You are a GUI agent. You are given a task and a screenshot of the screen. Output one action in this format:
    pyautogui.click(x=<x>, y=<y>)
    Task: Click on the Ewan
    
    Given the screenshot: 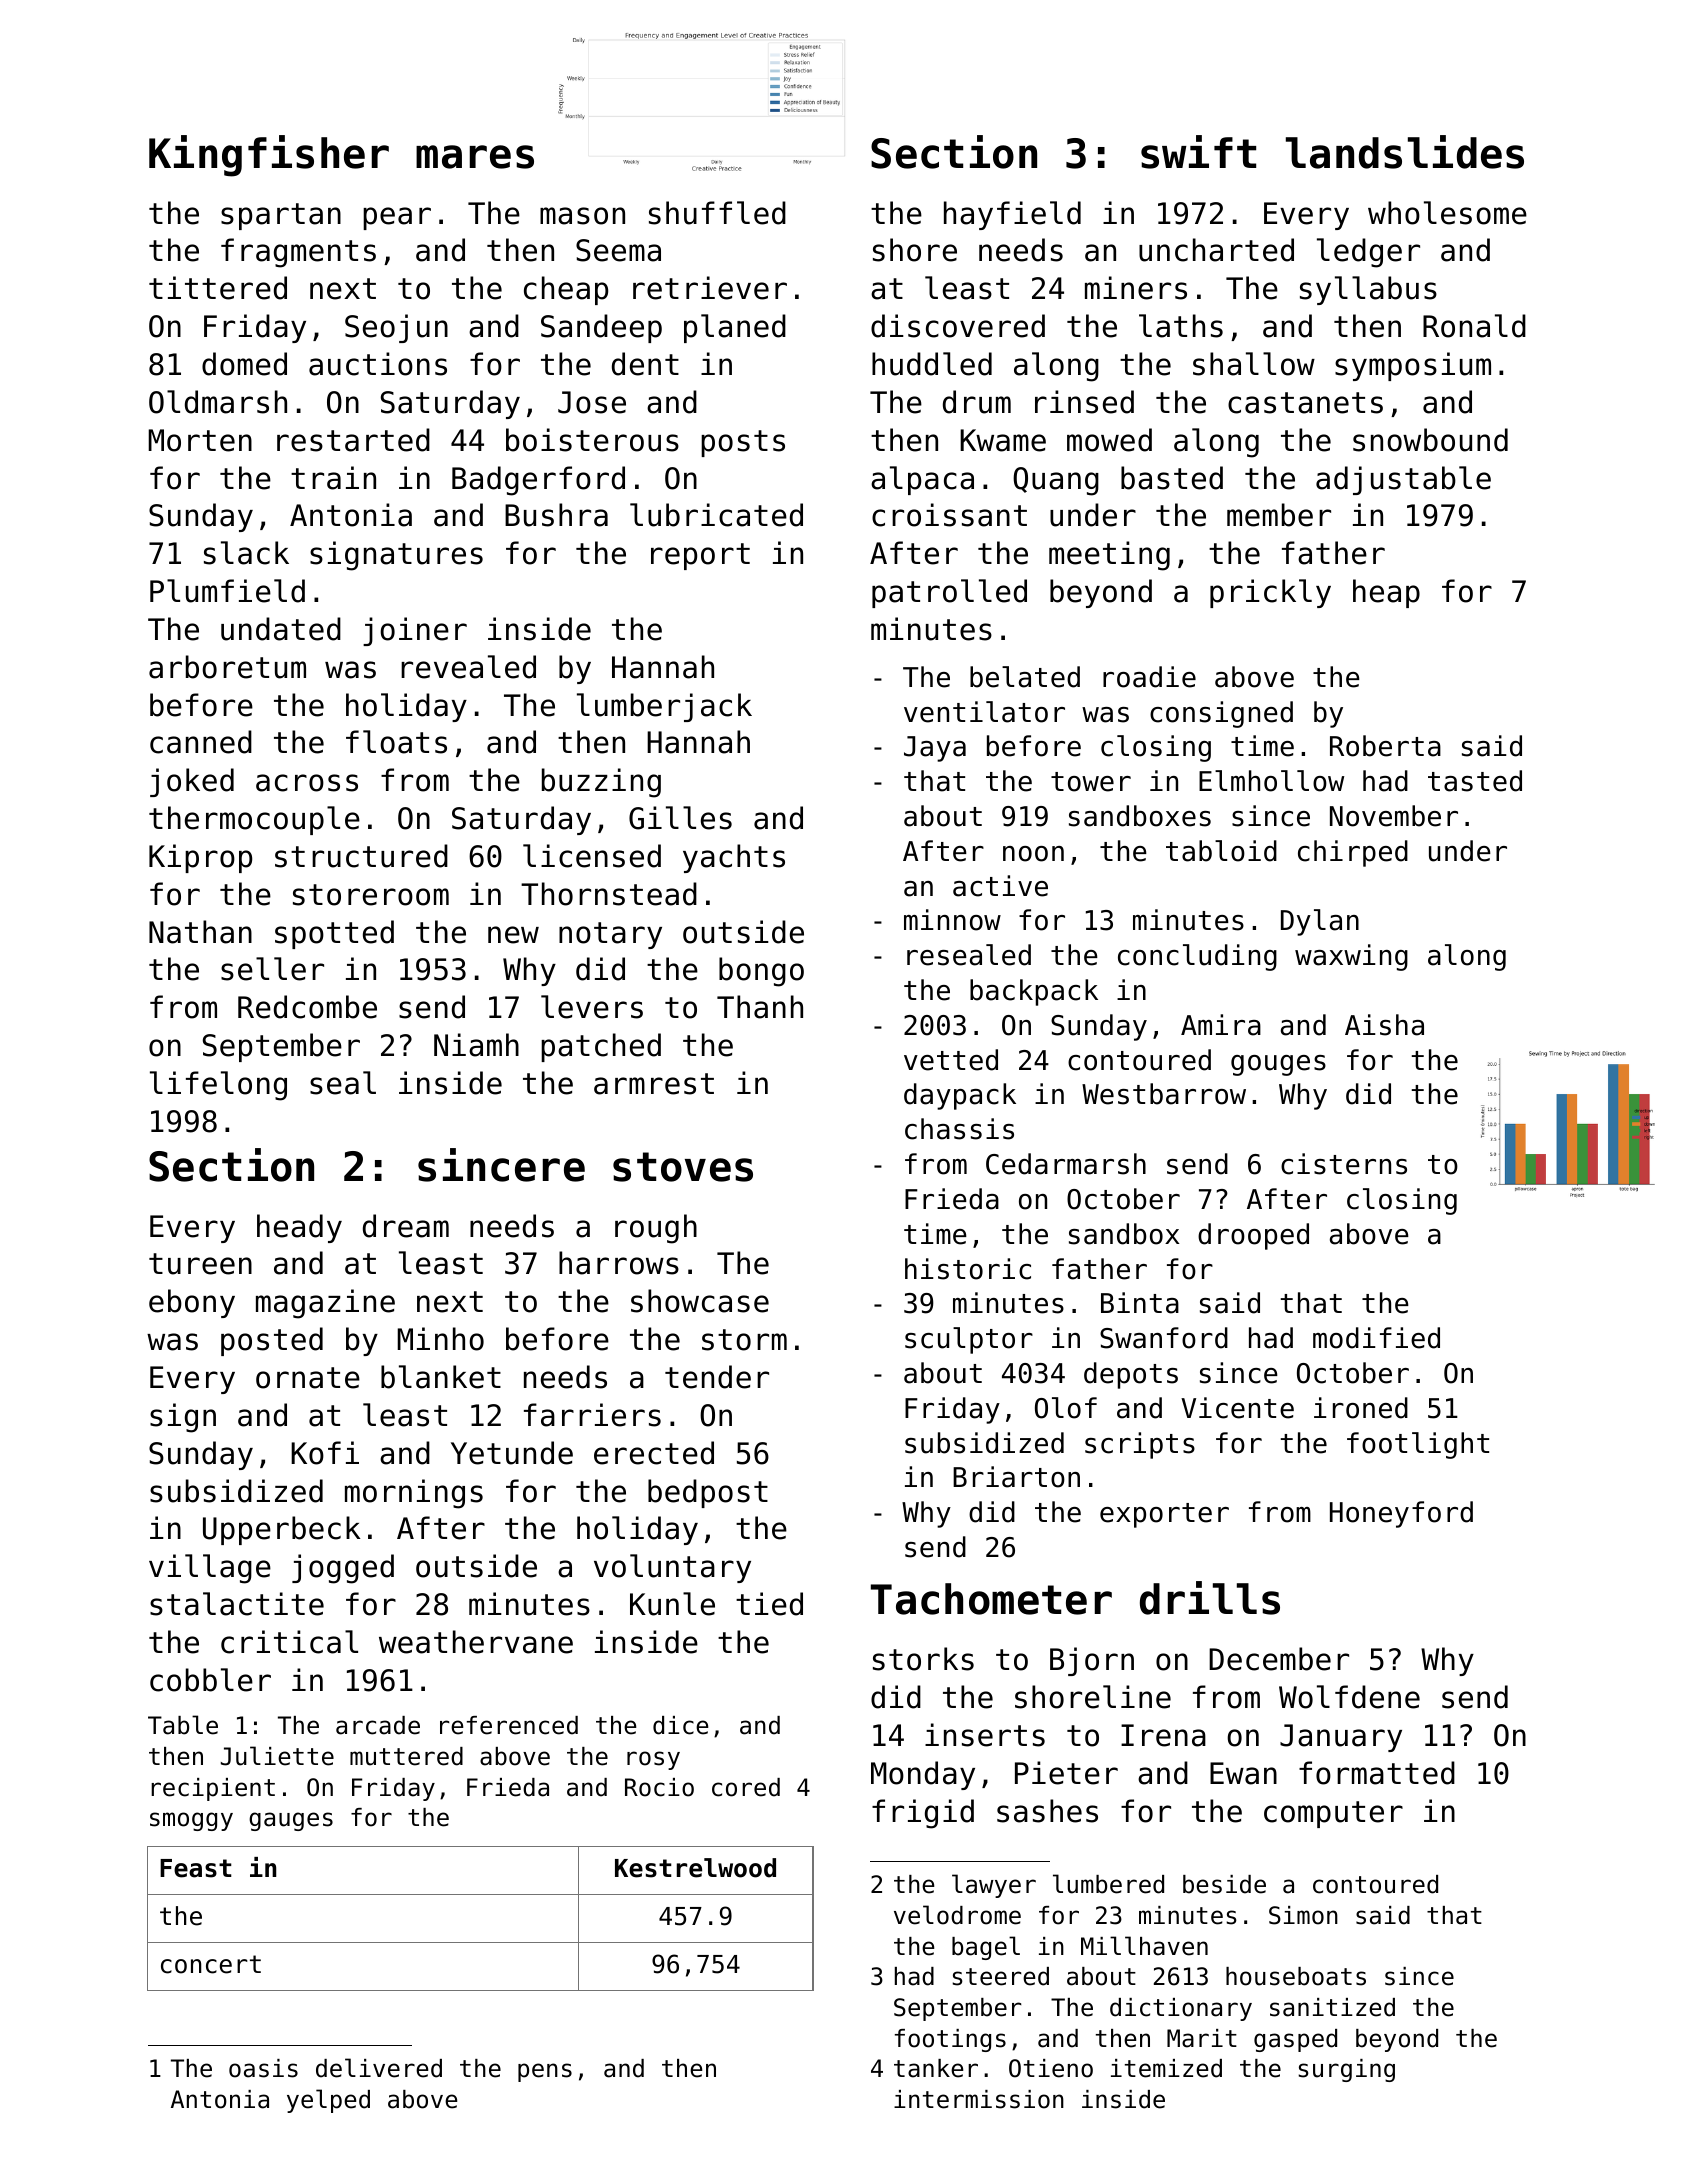 What is the action you would take?
    pyautogui.click(x=1243, y=1773)
